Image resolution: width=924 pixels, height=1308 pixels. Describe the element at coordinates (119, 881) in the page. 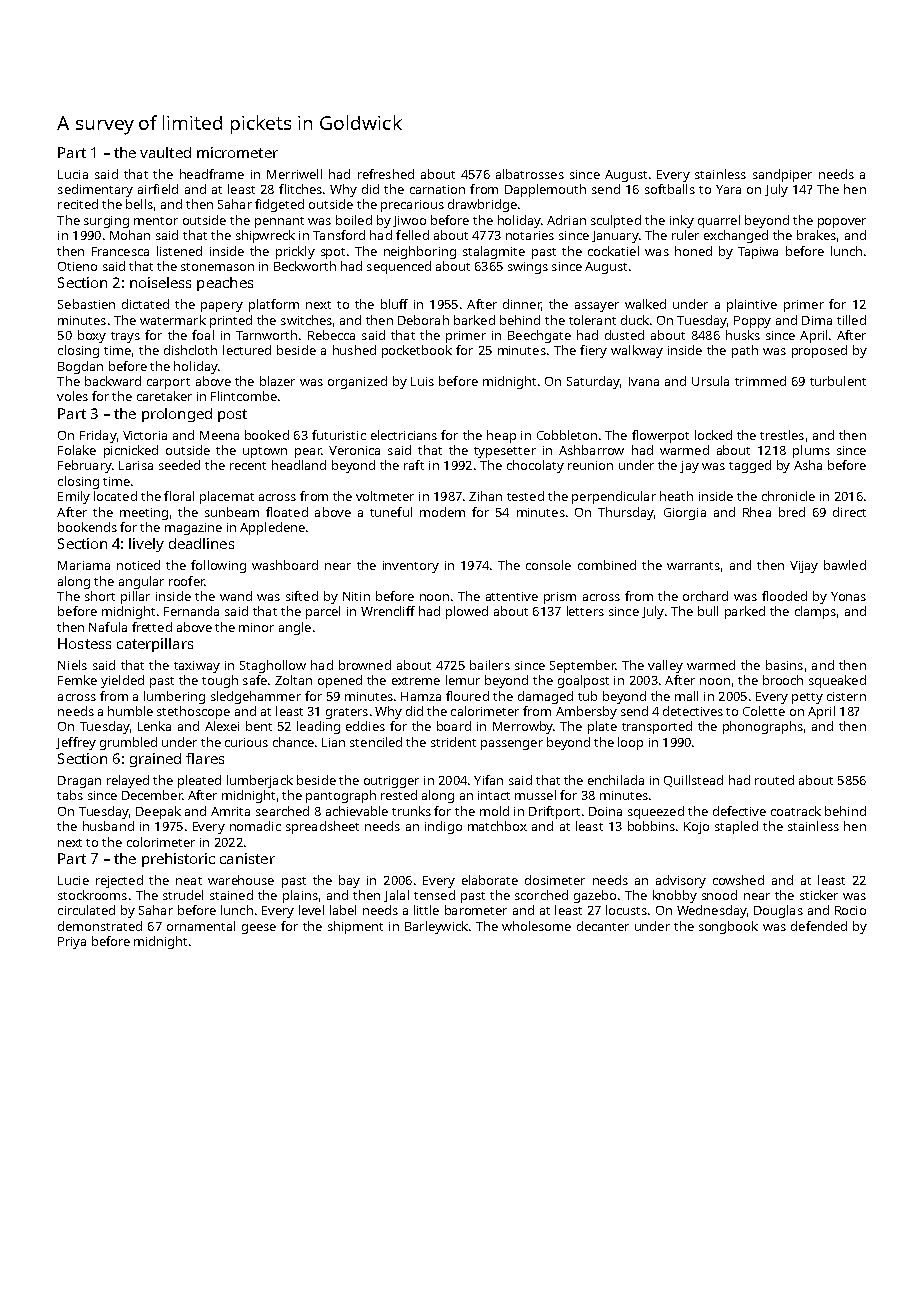

I see `rejected` at that location.
